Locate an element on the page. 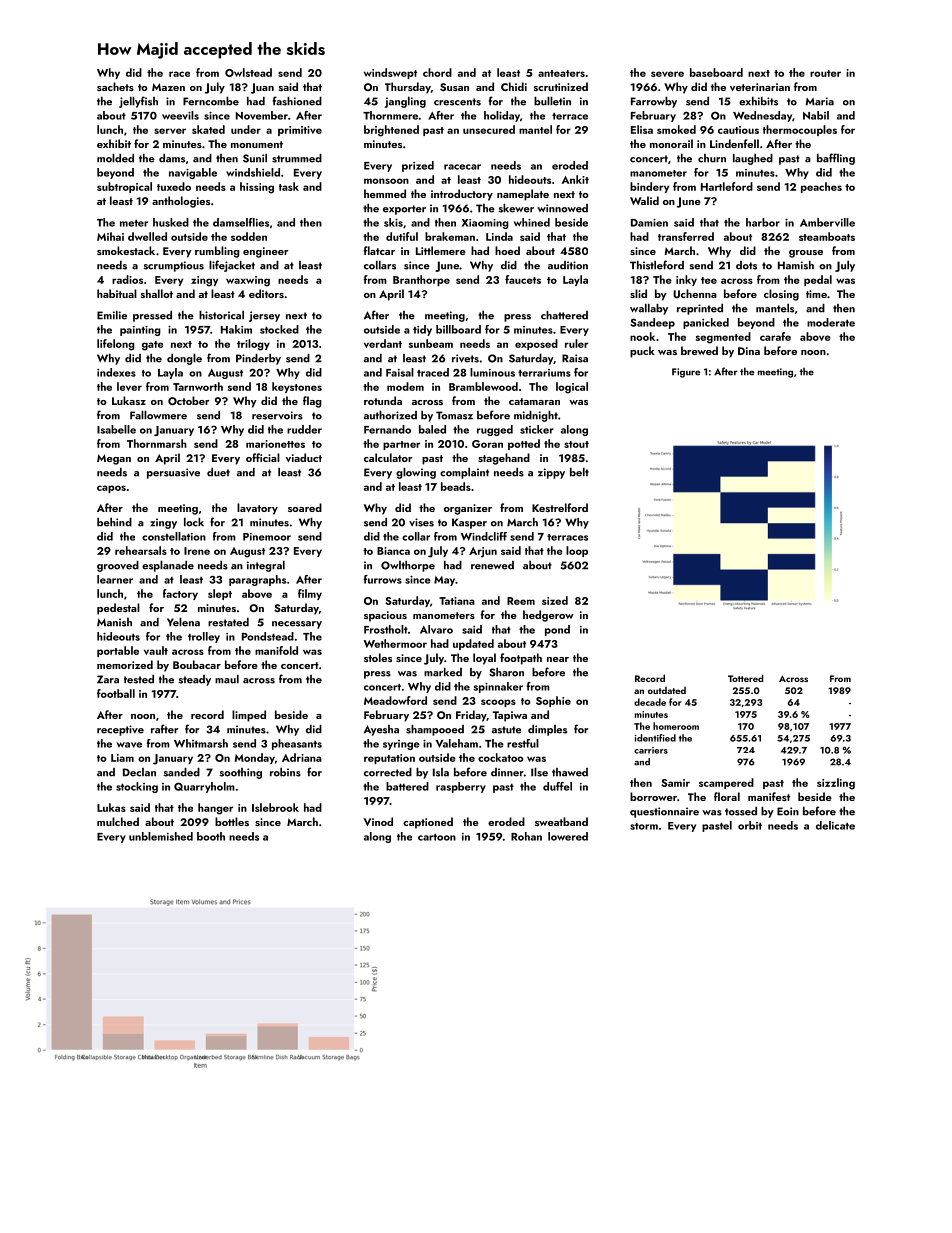 Image resolution: width=952 pixels, height=1233 pixels. lifelong is located at coordinates (116, 345).
